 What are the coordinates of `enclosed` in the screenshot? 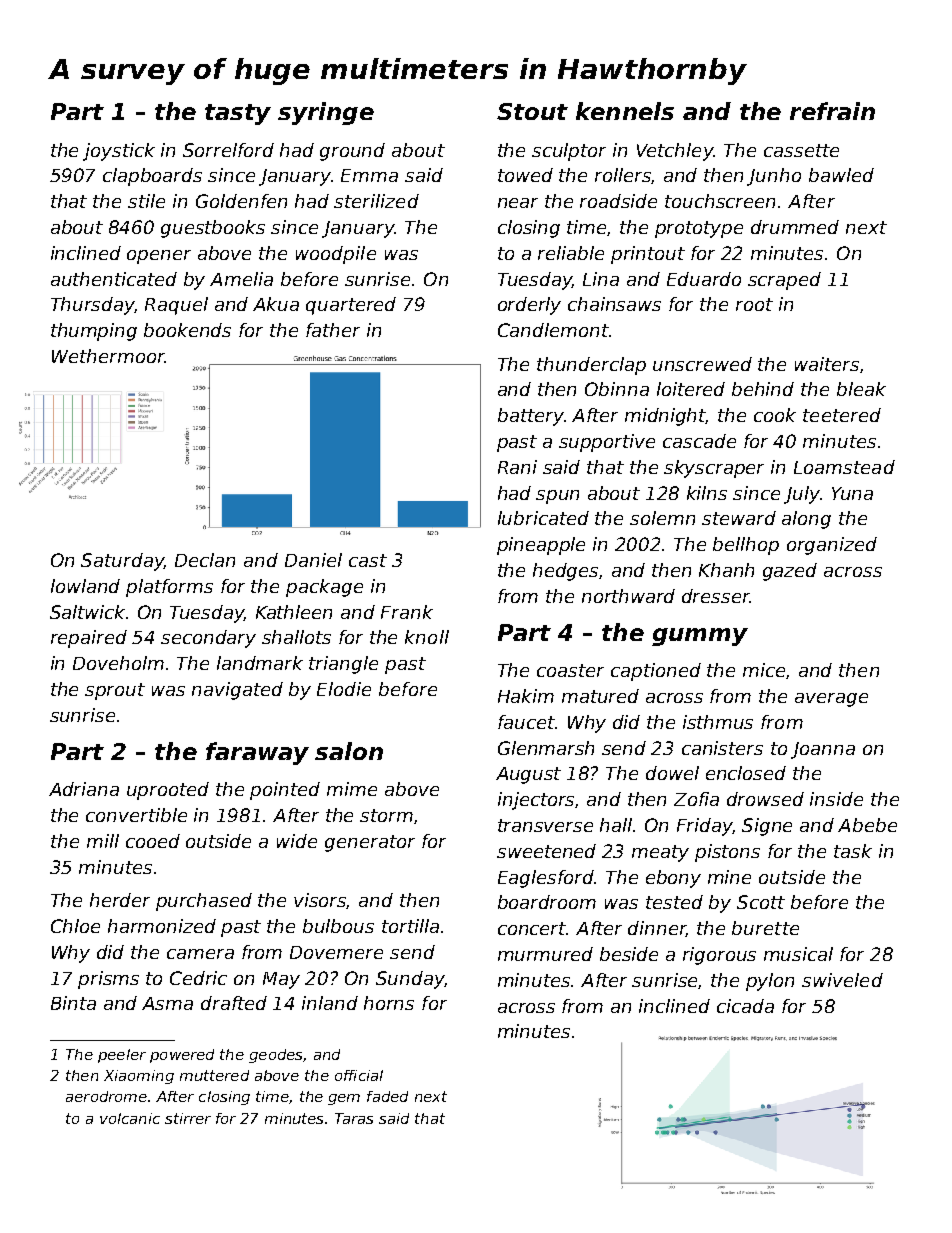 It's located at (746, 773).
